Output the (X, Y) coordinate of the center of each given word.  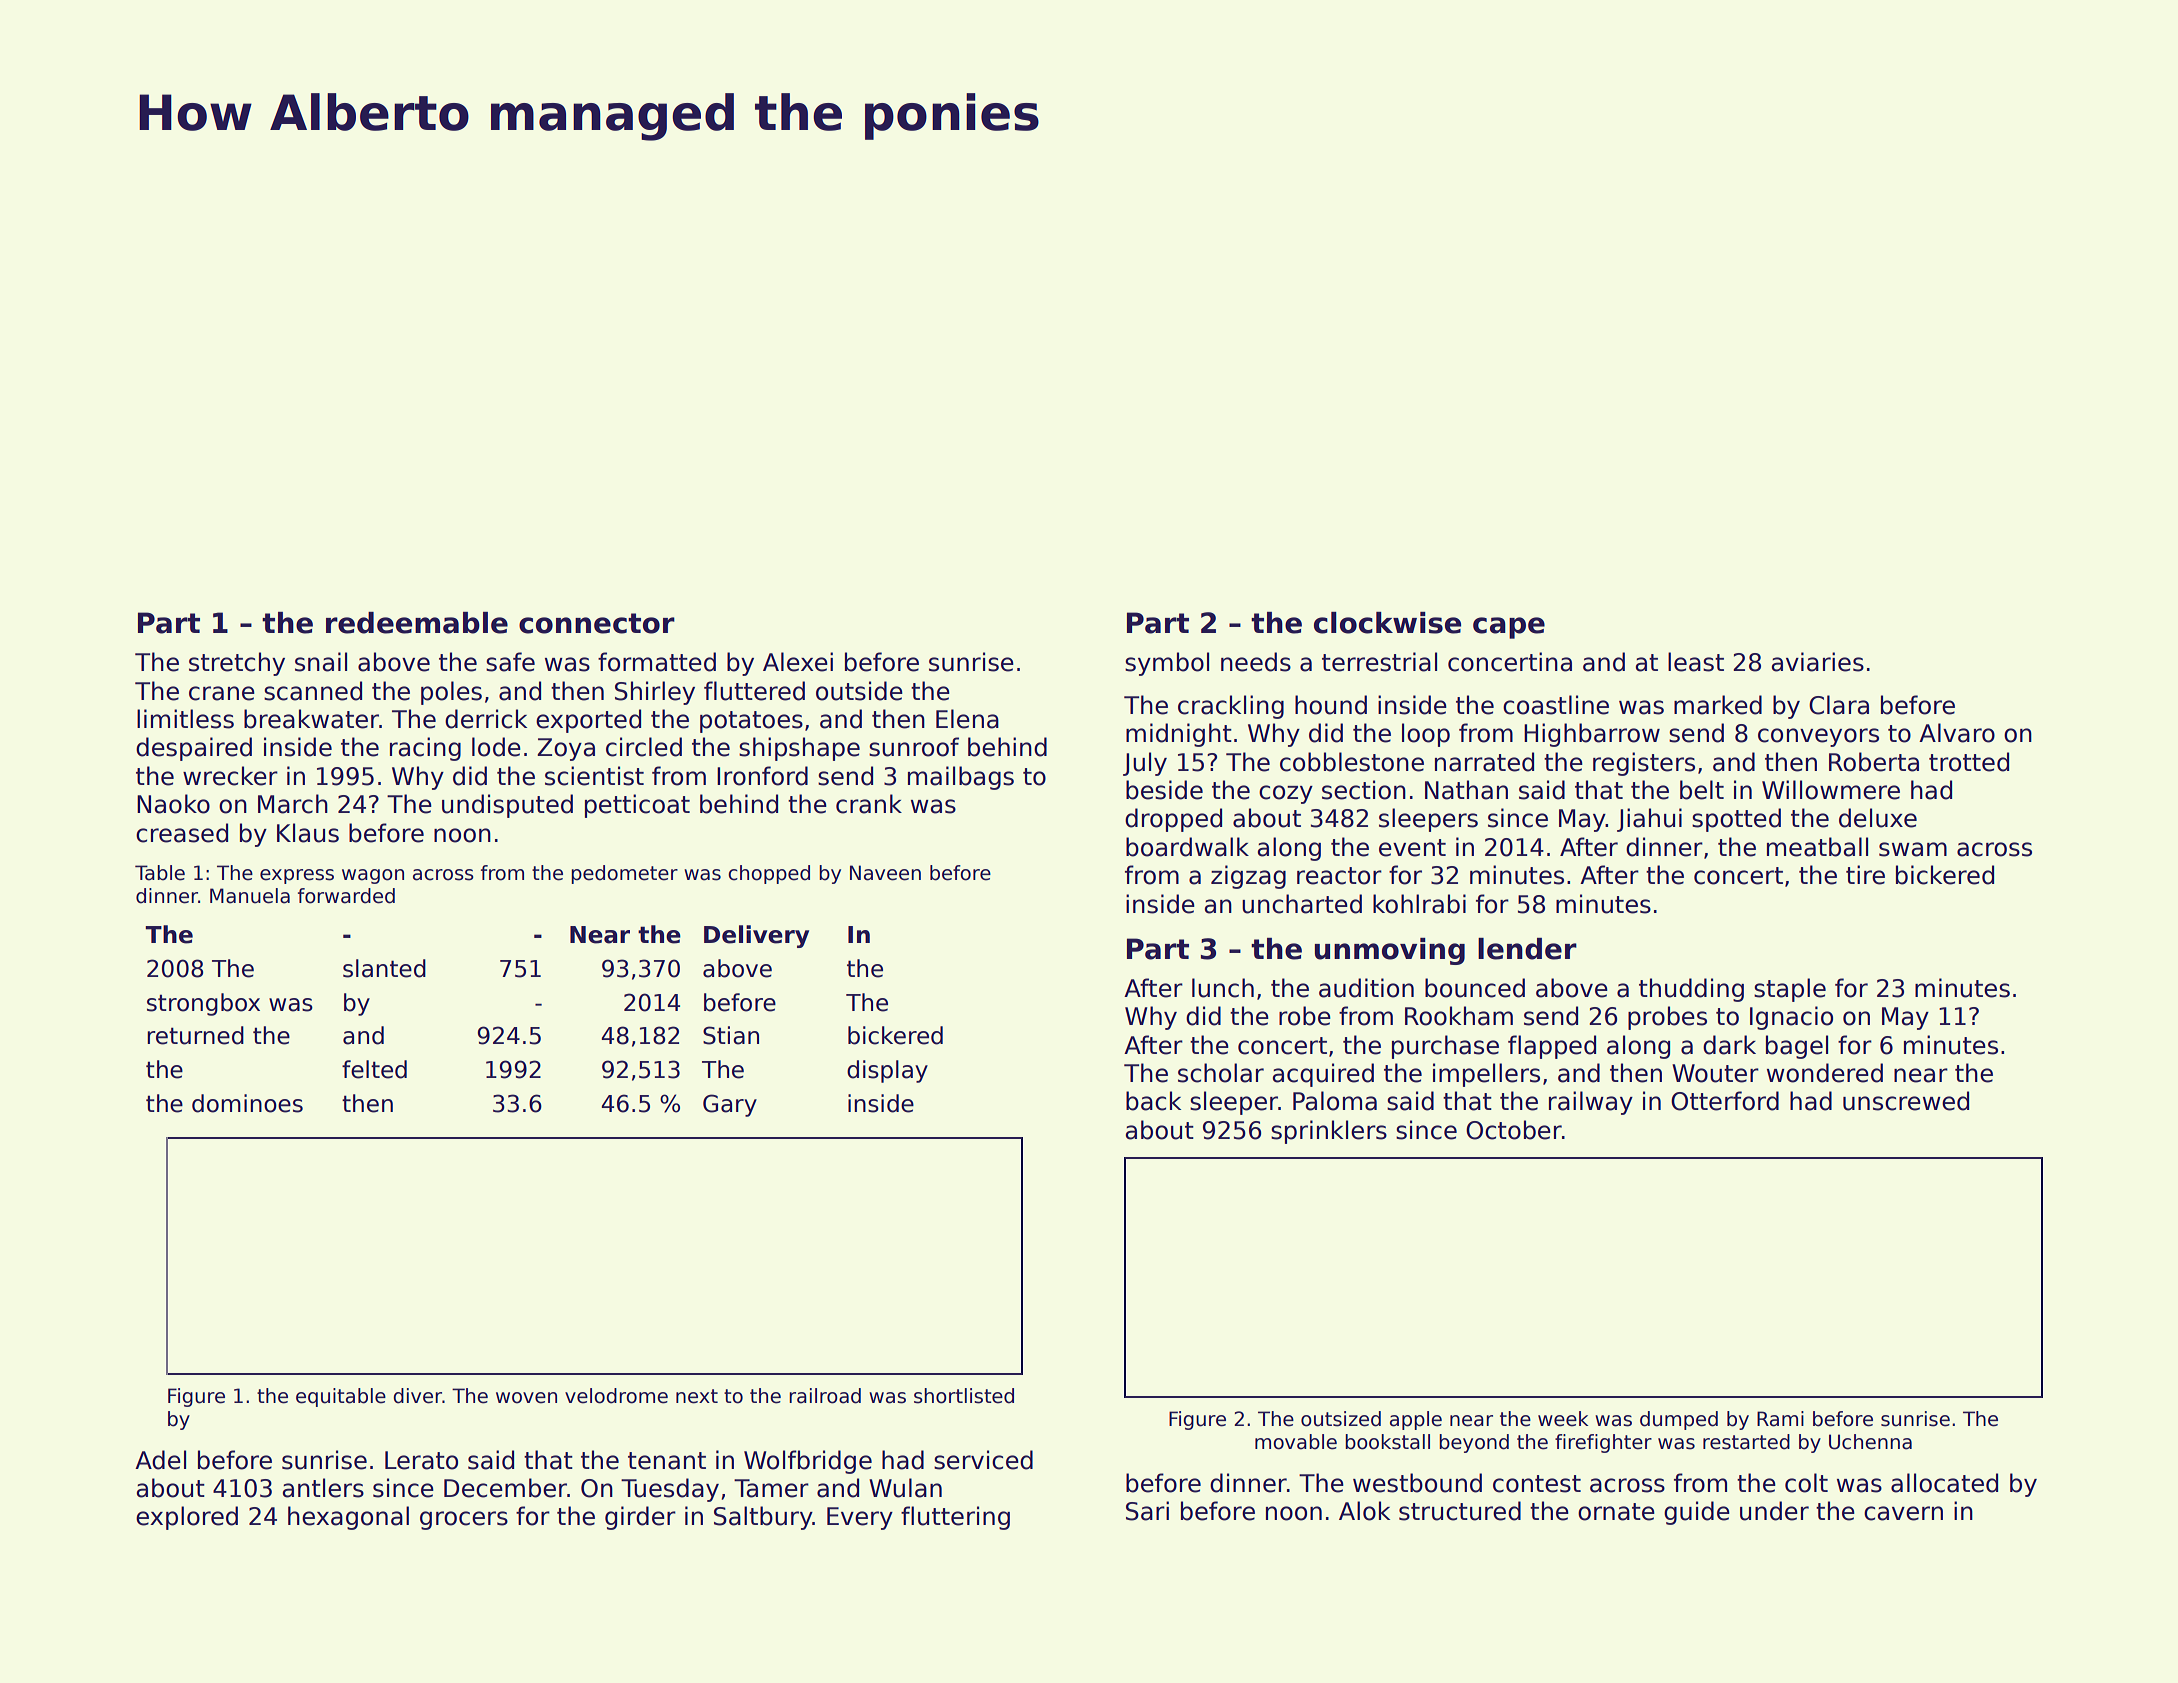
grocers (464, 1520)
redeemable (417, 623)
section (1364, 790)
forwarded (346, 896)
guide (1697, 1513)
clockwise (1387, 623)
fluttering (955, 1518)
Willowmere (1831, 790)
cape (1509, 628)
